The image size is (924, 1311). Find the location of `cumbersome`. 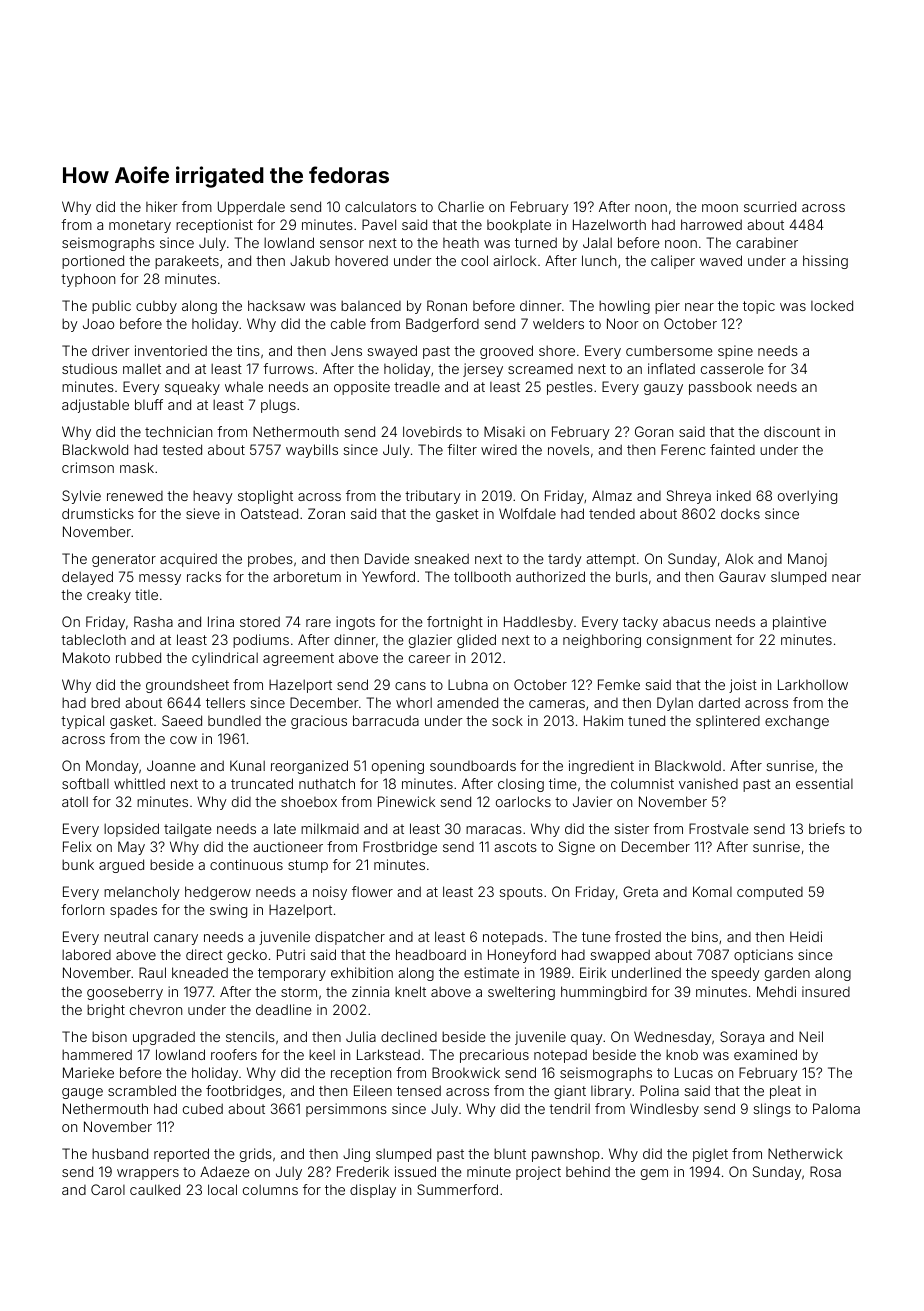

cumbersome is located at coordinates (669, 350).
